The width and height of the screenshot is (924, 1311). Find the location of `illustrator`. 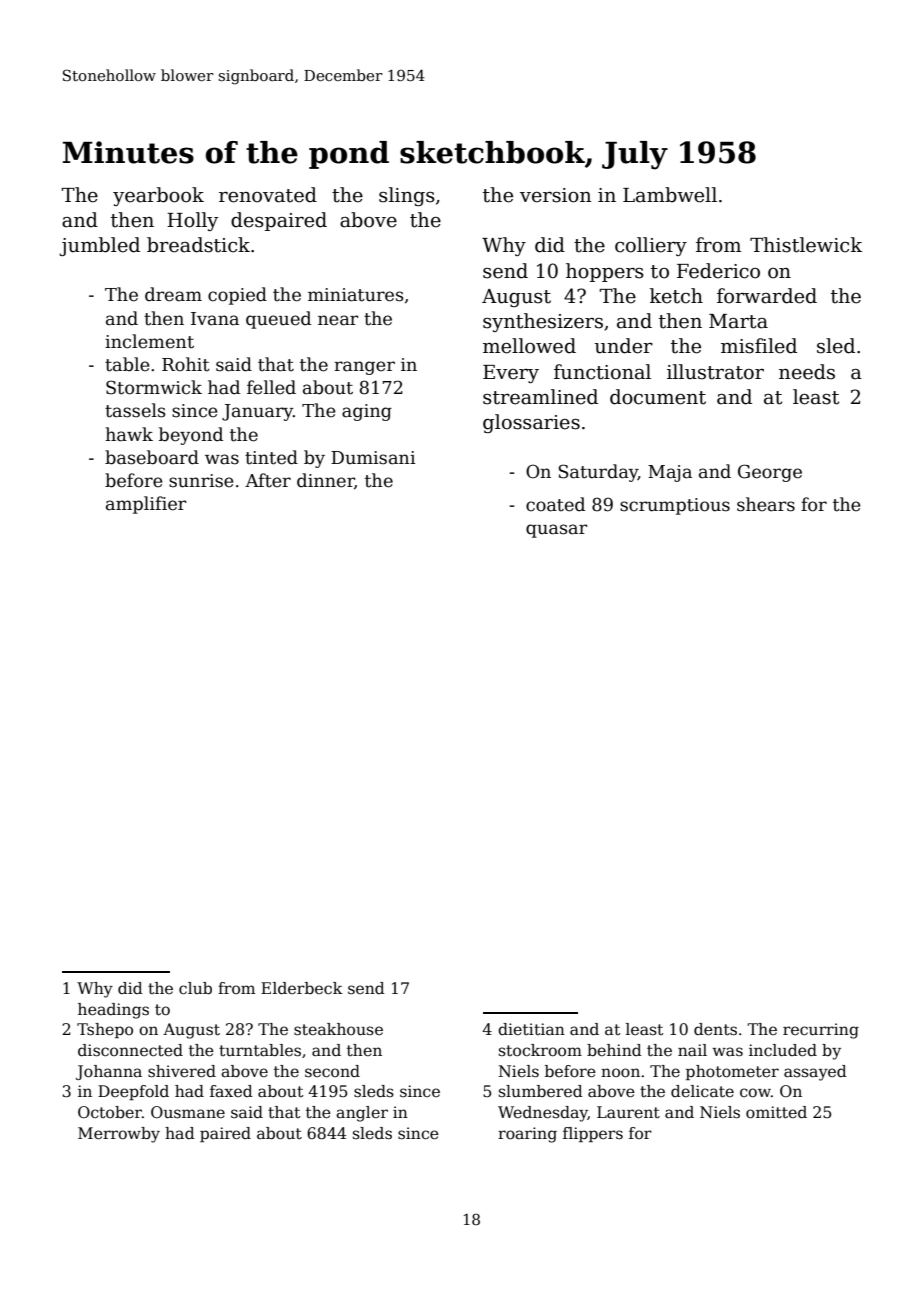

illustrator is located at coordinates (715, 372).
